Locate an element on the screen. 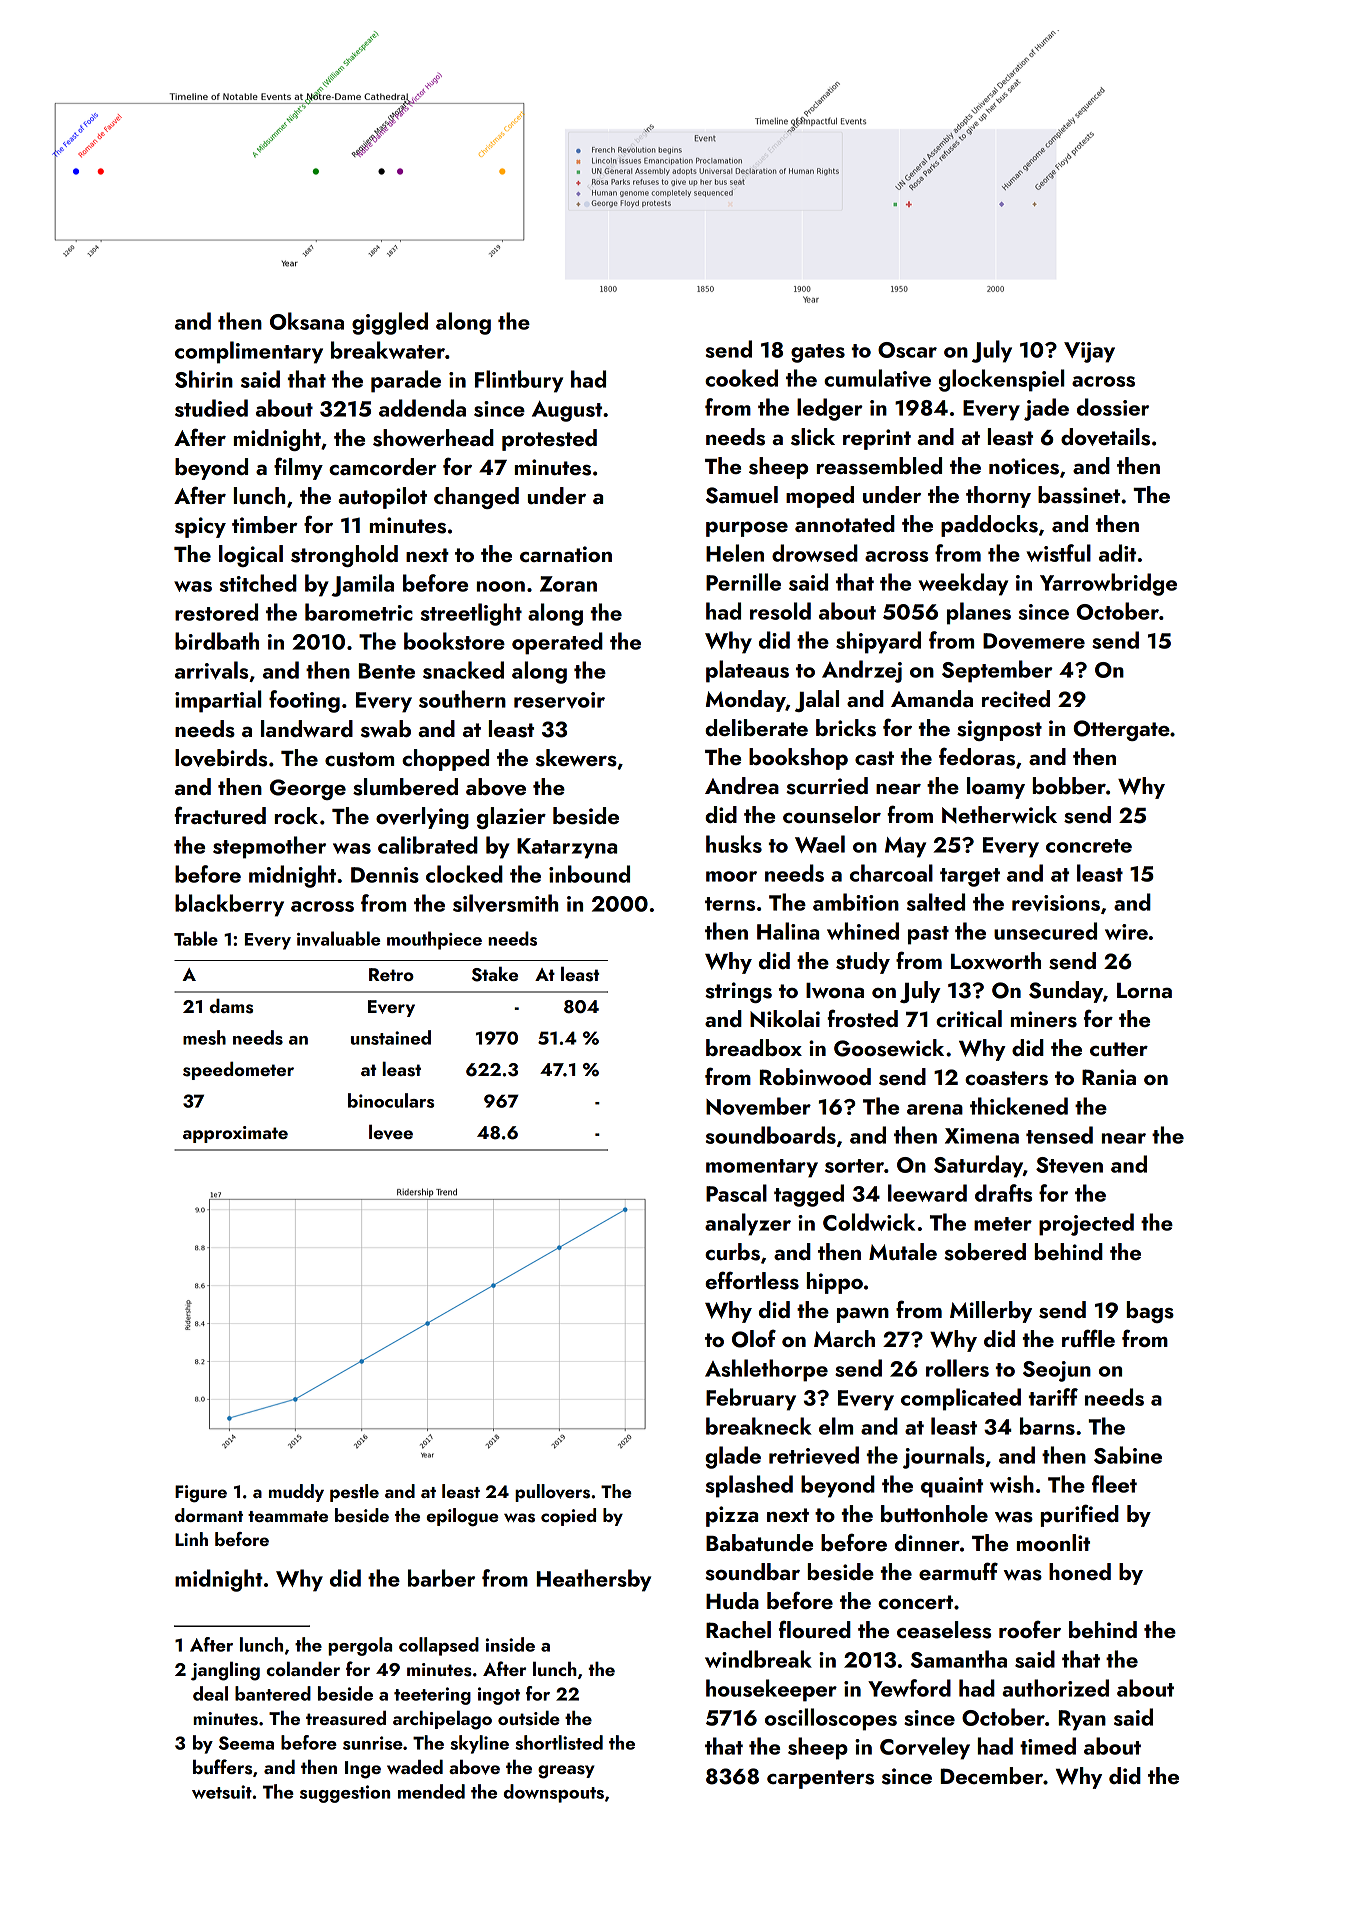 This screenshot has width=1361, height=1925. Oscar is located at coordinates (907, 350).
